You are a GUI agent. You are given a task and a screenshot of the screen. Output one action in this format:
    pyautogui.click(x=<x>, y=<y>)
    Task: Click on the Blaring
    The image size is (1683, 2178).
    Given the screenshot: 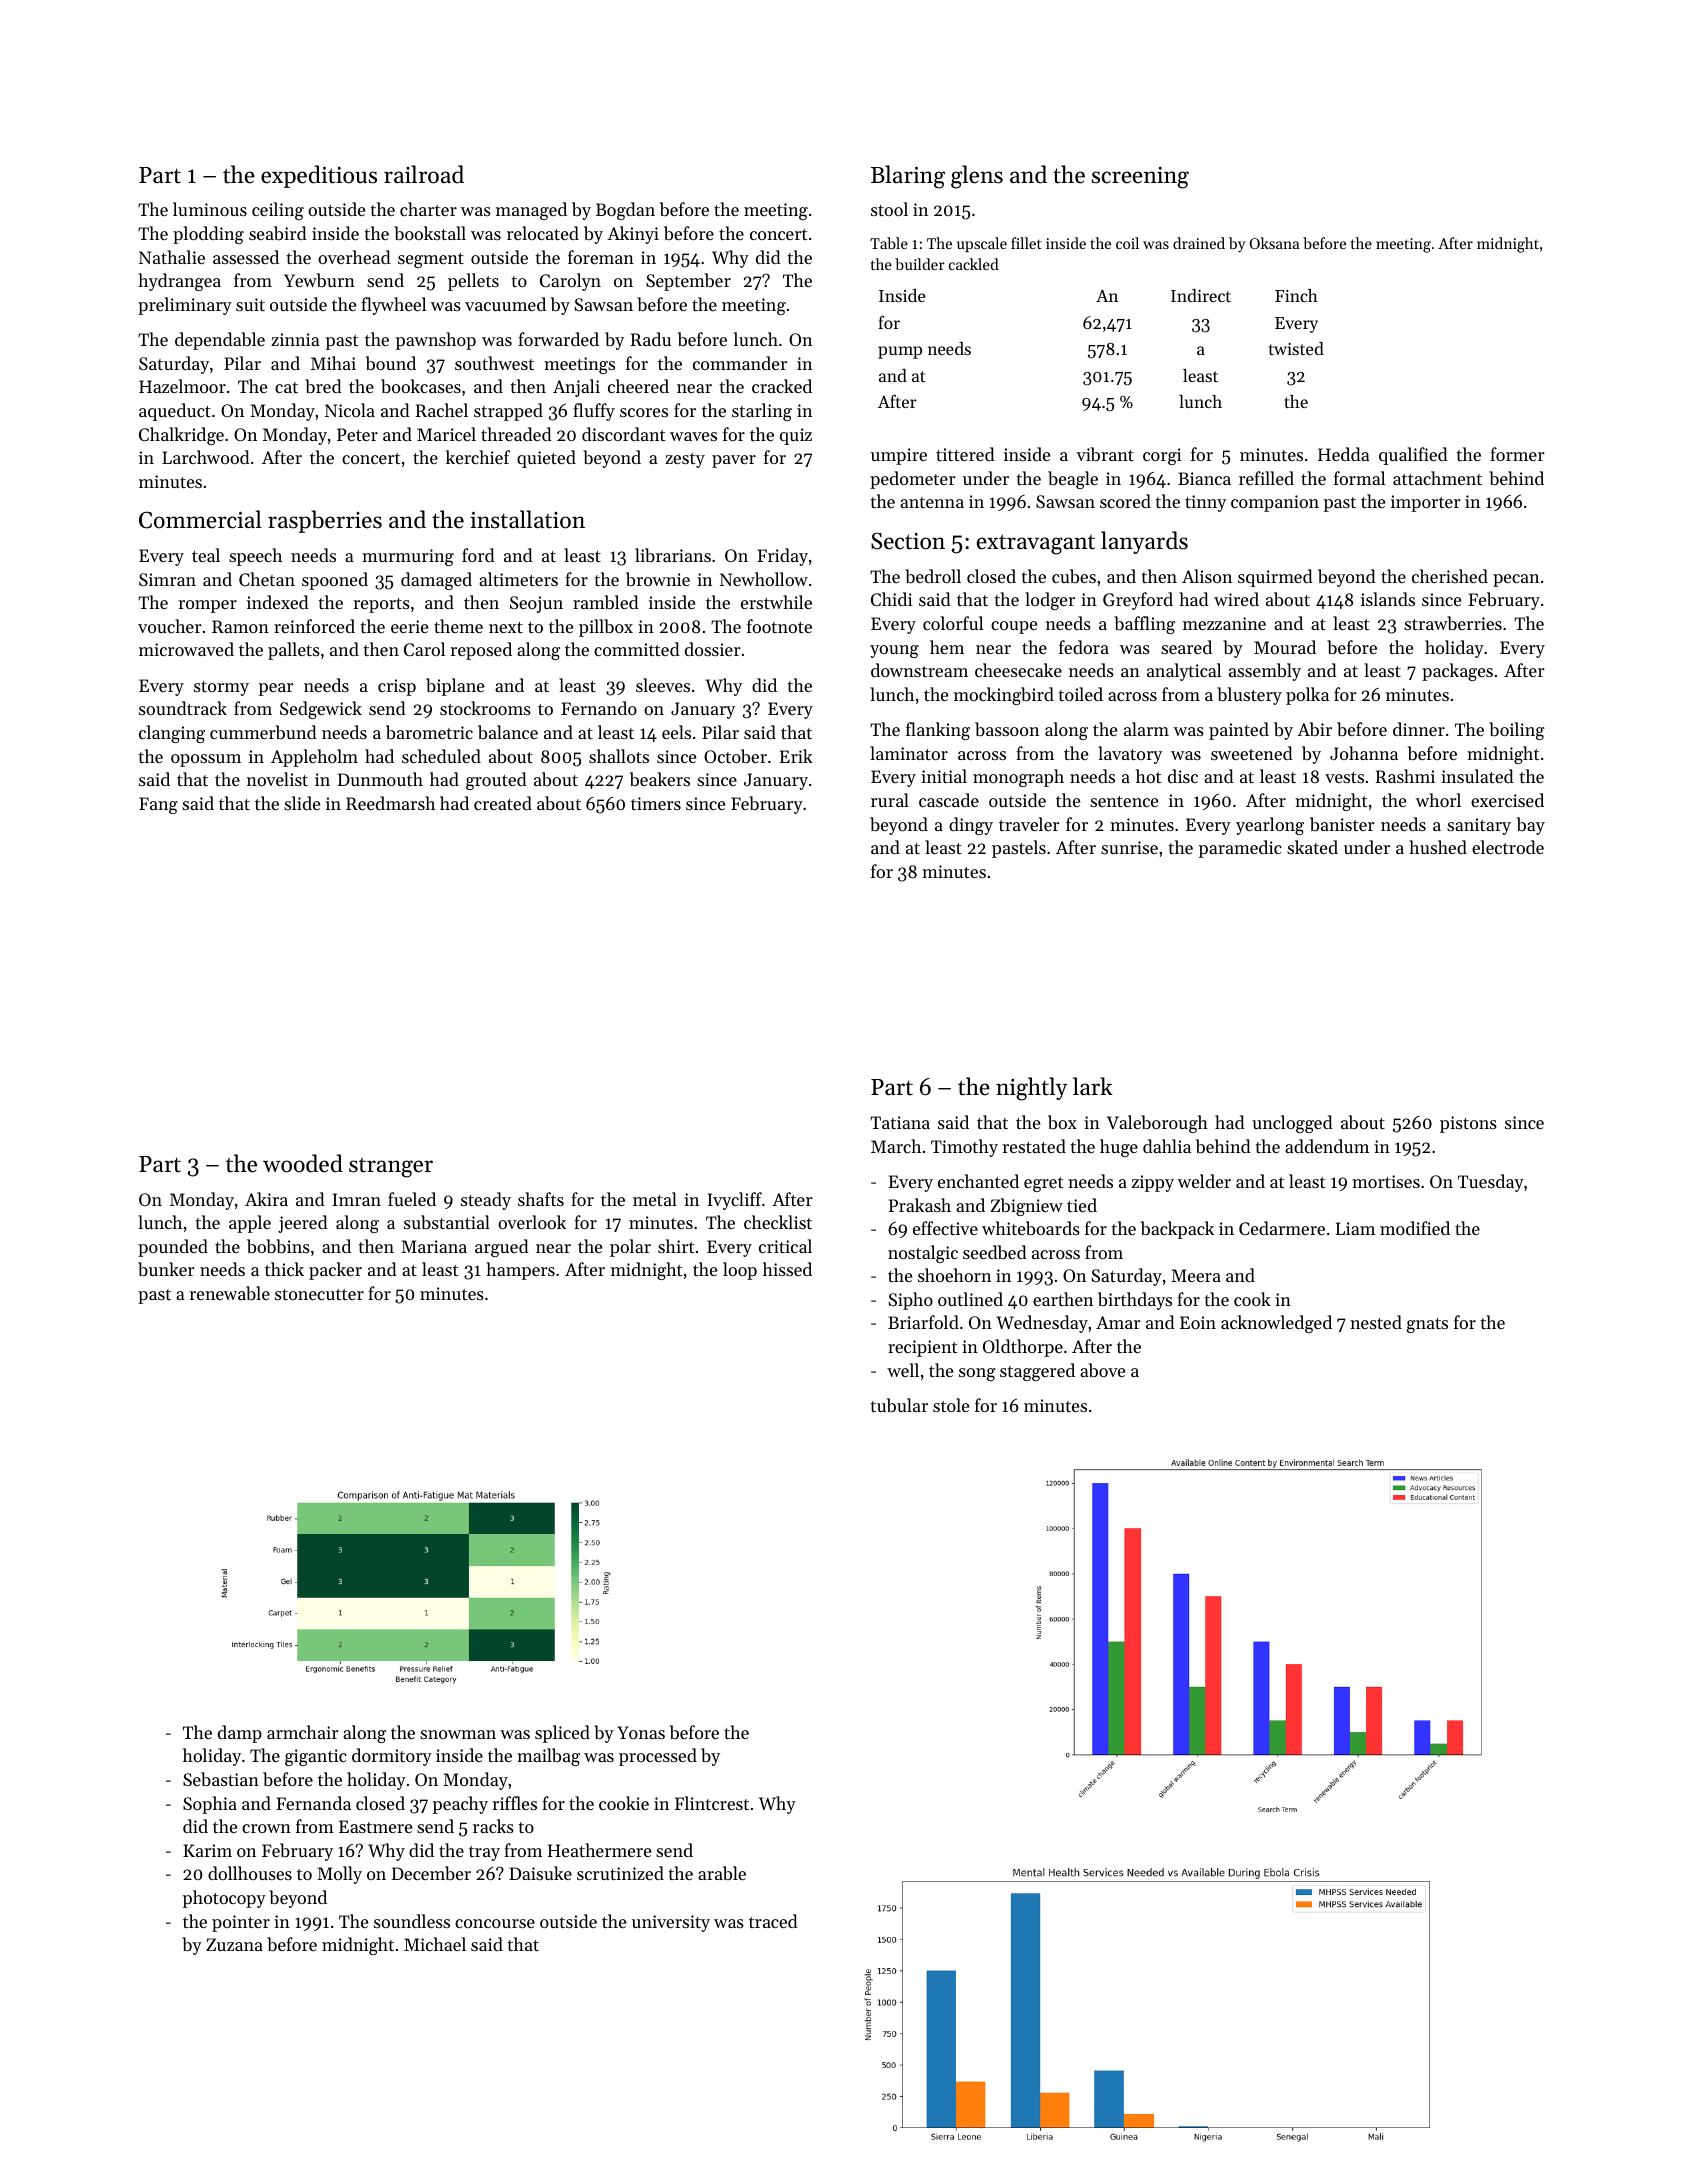 What is the action you would take?
    pyautogui.click(x=908, y=177)
